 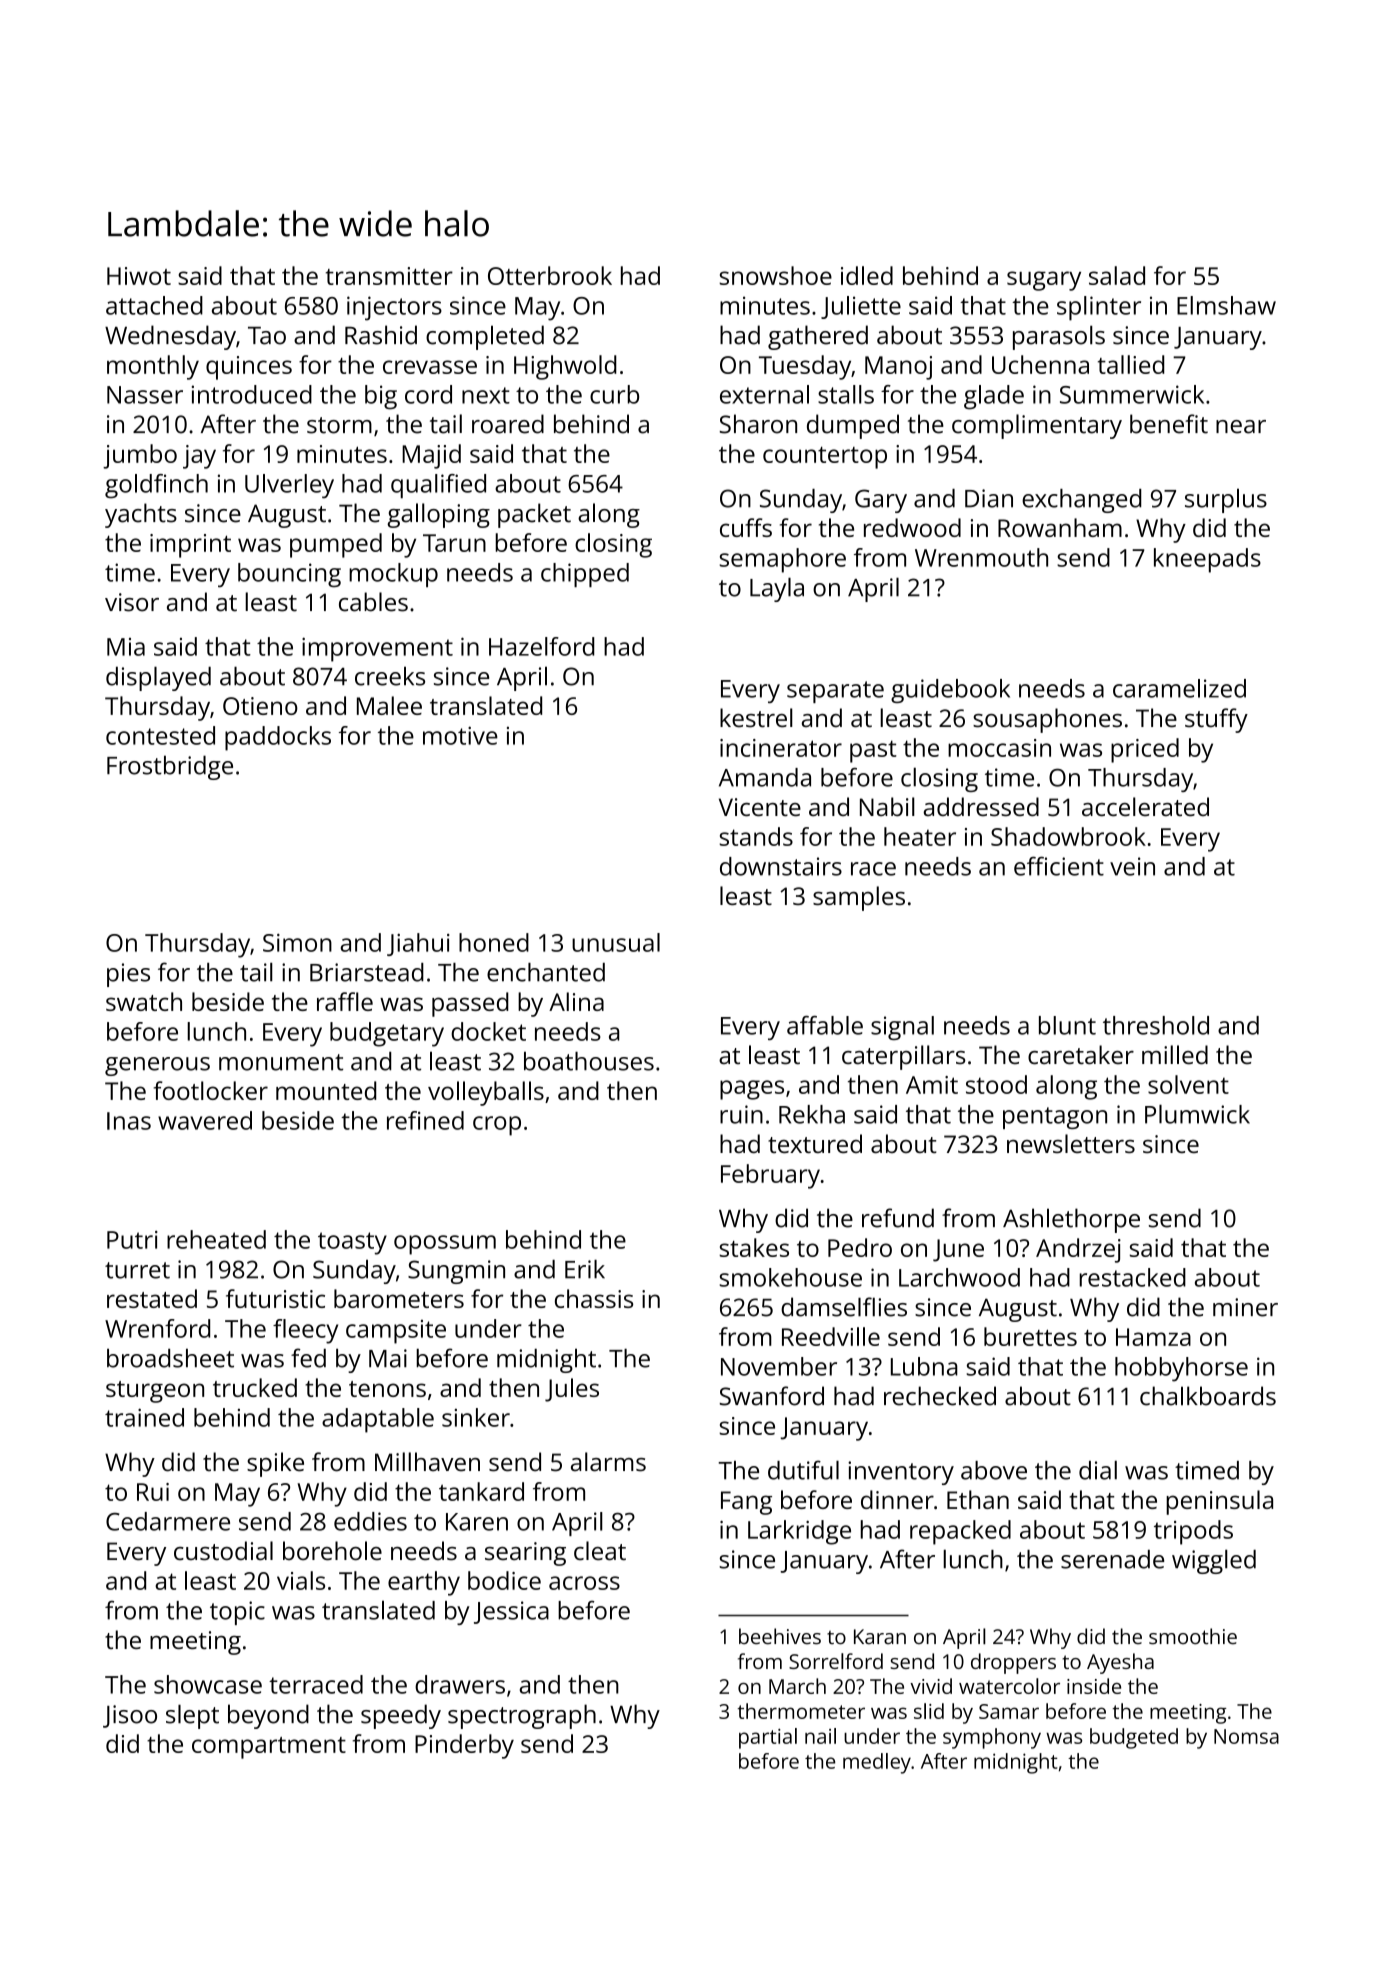 What do you see at coordinates (777, 589) in the screenshot?
I see `Layla` at bounding box center [777, 589].
